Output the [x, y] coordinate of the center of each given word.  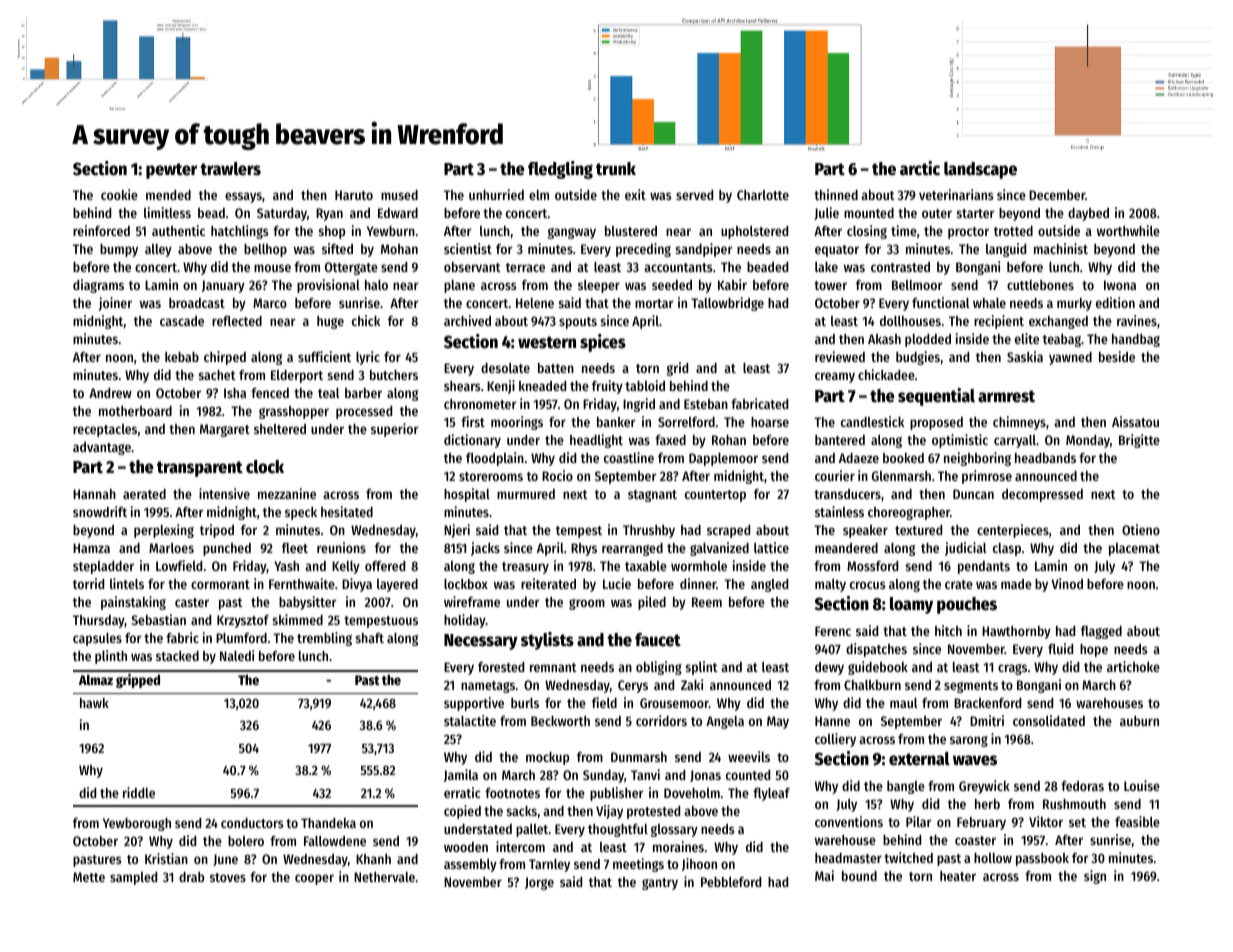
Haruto [354, 195]
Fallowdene [335, 841]
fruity [607, 387]
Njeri [457, 531]
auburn [1139, 721]
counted [748, 775]
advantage [102, 448]
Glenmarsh [901, 476]
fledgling [560, 170]
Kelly [346, 567]
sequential [936, 397]
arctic [920, 168]
